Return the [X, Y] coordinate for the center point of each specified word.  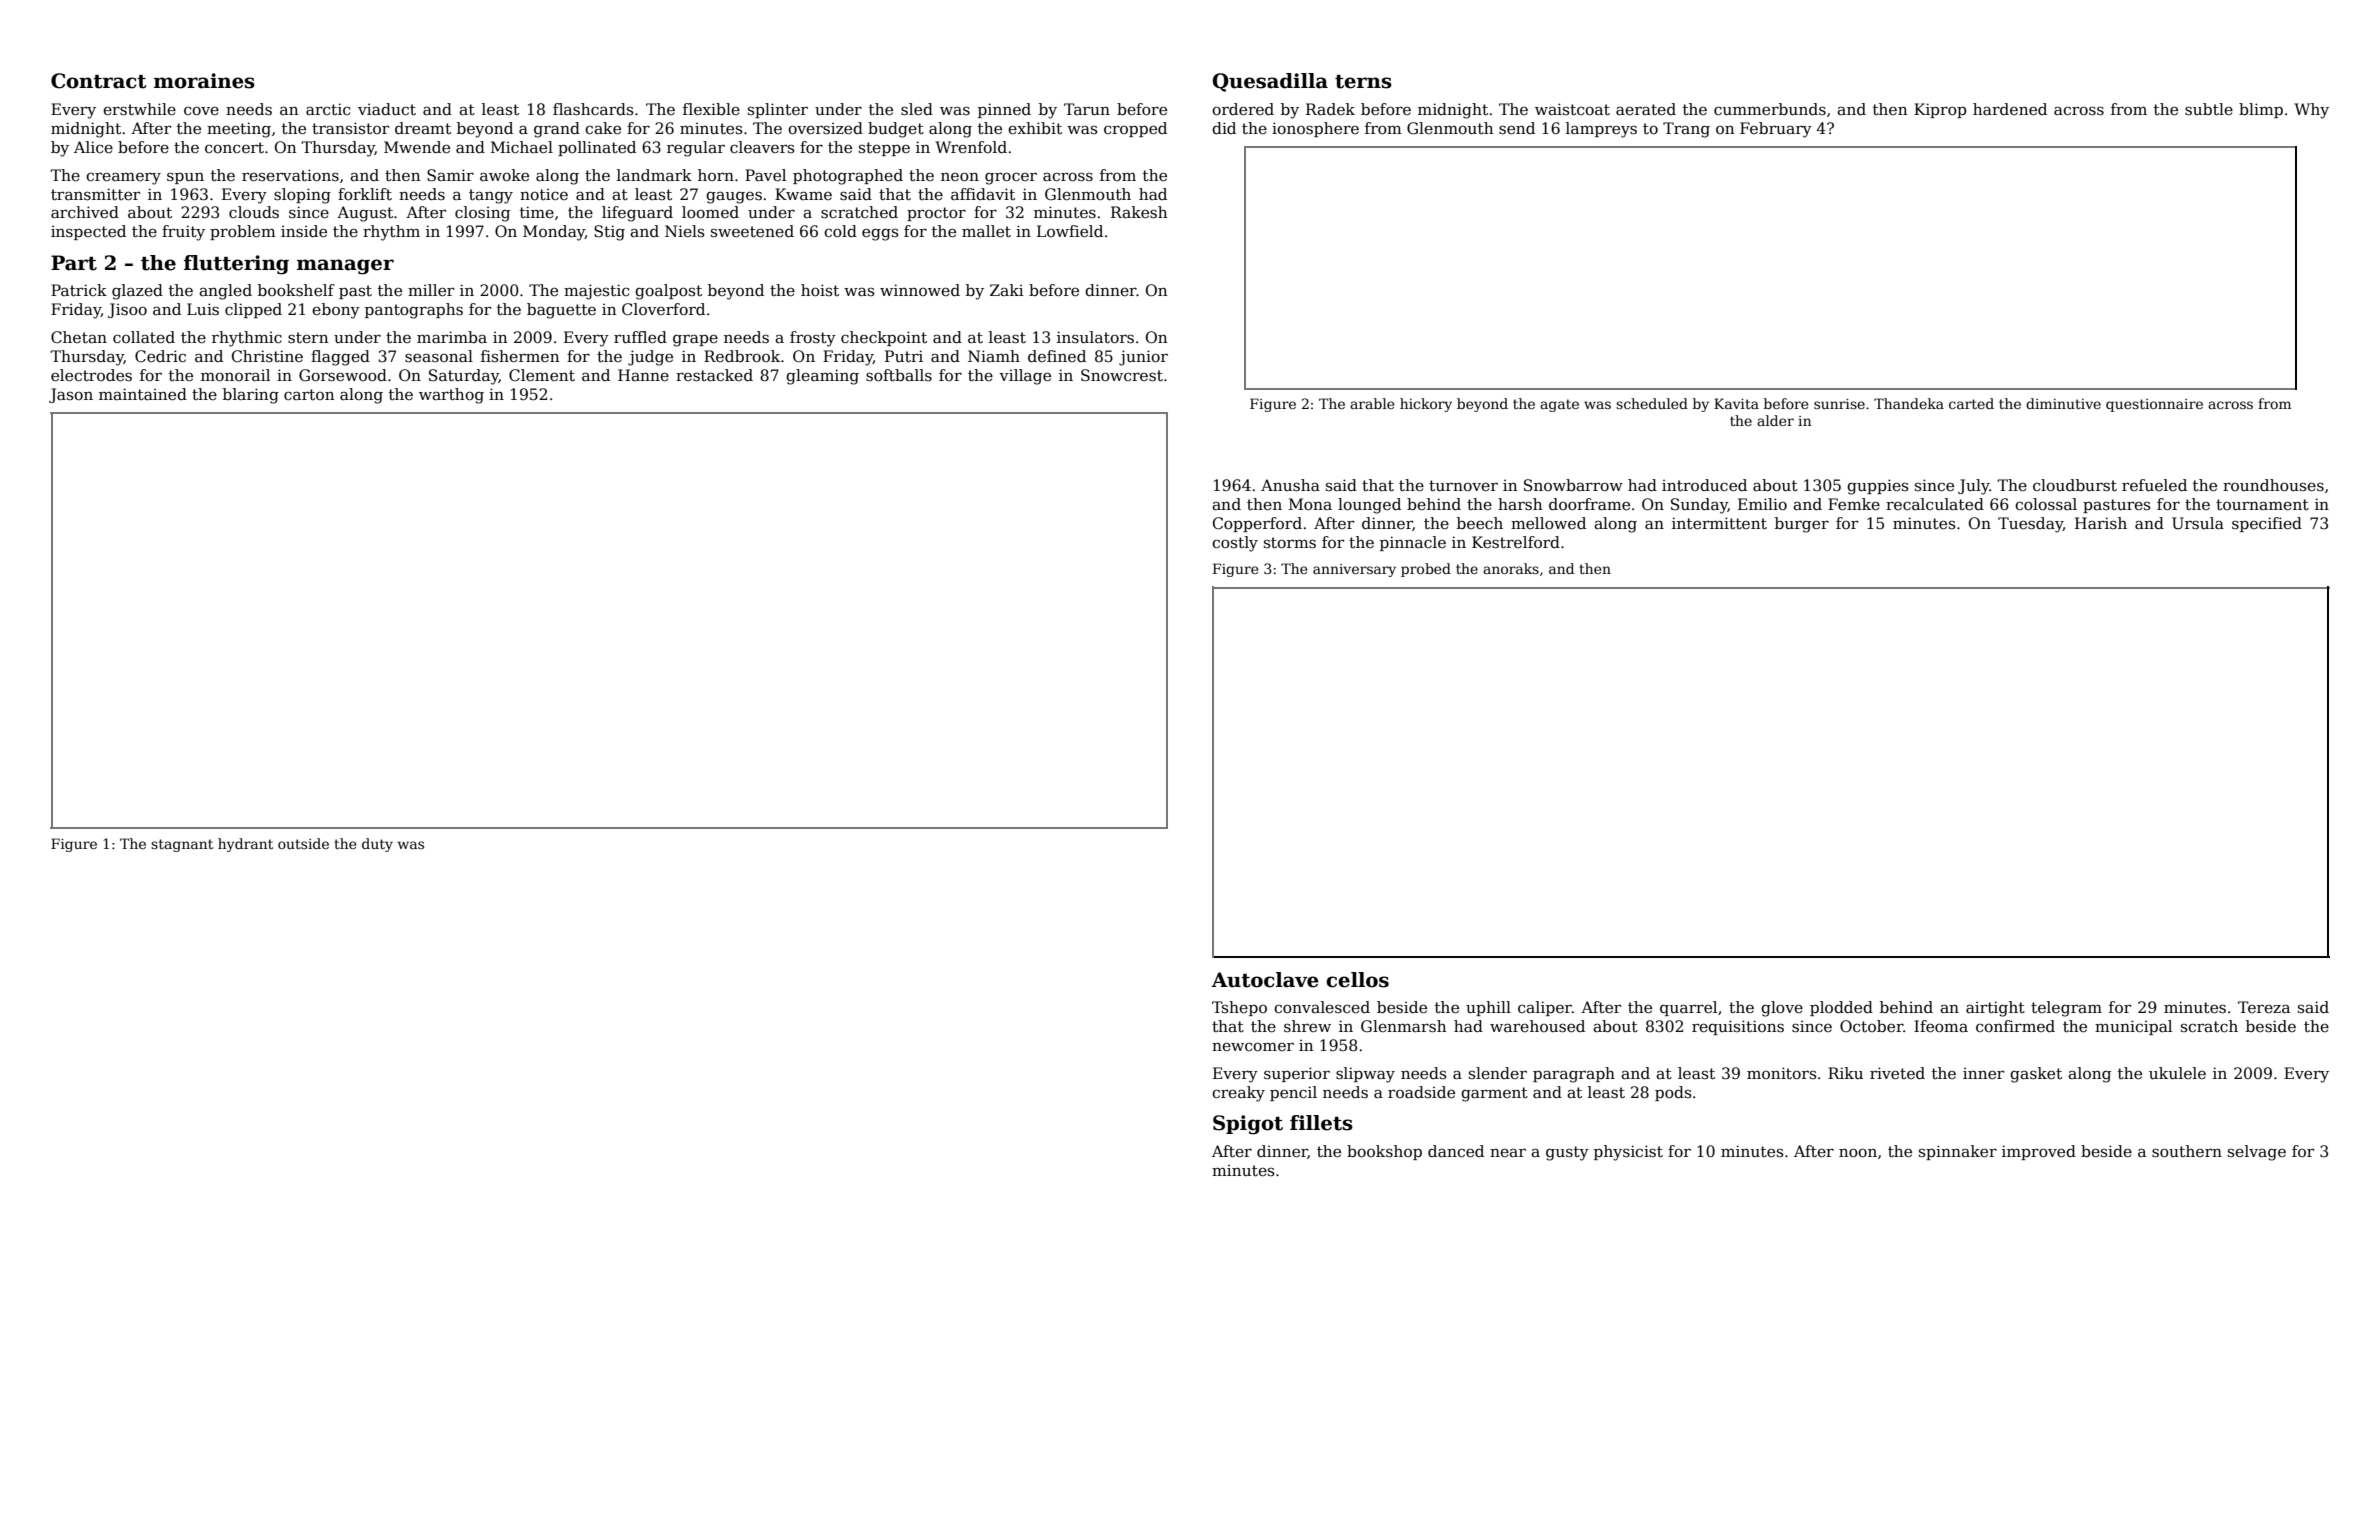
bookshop [1384, 1152]
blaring [251, 396]
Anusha [1290, 485]
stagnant [182, 845]
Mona [1310, 504]
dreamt [423, 128]
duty [377, 845]
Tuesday [2030, 525]
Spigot [1248, 1125]
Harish [2101, 523]
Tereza [2264, 1007]
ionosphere [1315, 129]
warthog [451, 396]
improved [2039, 1152]
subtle [2209, 109]
